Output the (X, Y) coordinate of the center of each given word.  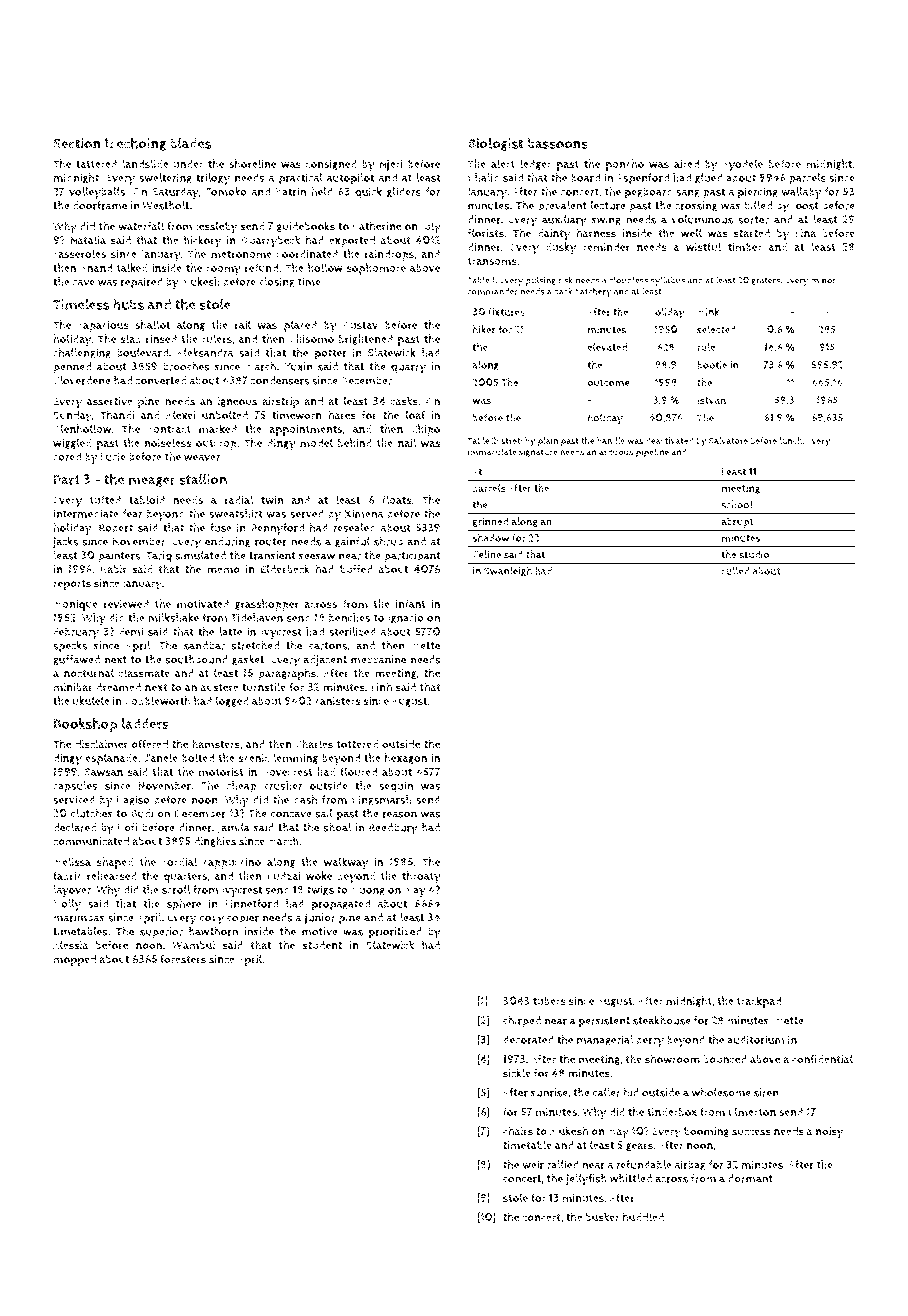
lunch (791, 440)
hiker (484, 329)
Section (77, 143)
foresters (183, 959)
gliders (404, 192)
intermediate (86, 513)
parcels (807, 179)
